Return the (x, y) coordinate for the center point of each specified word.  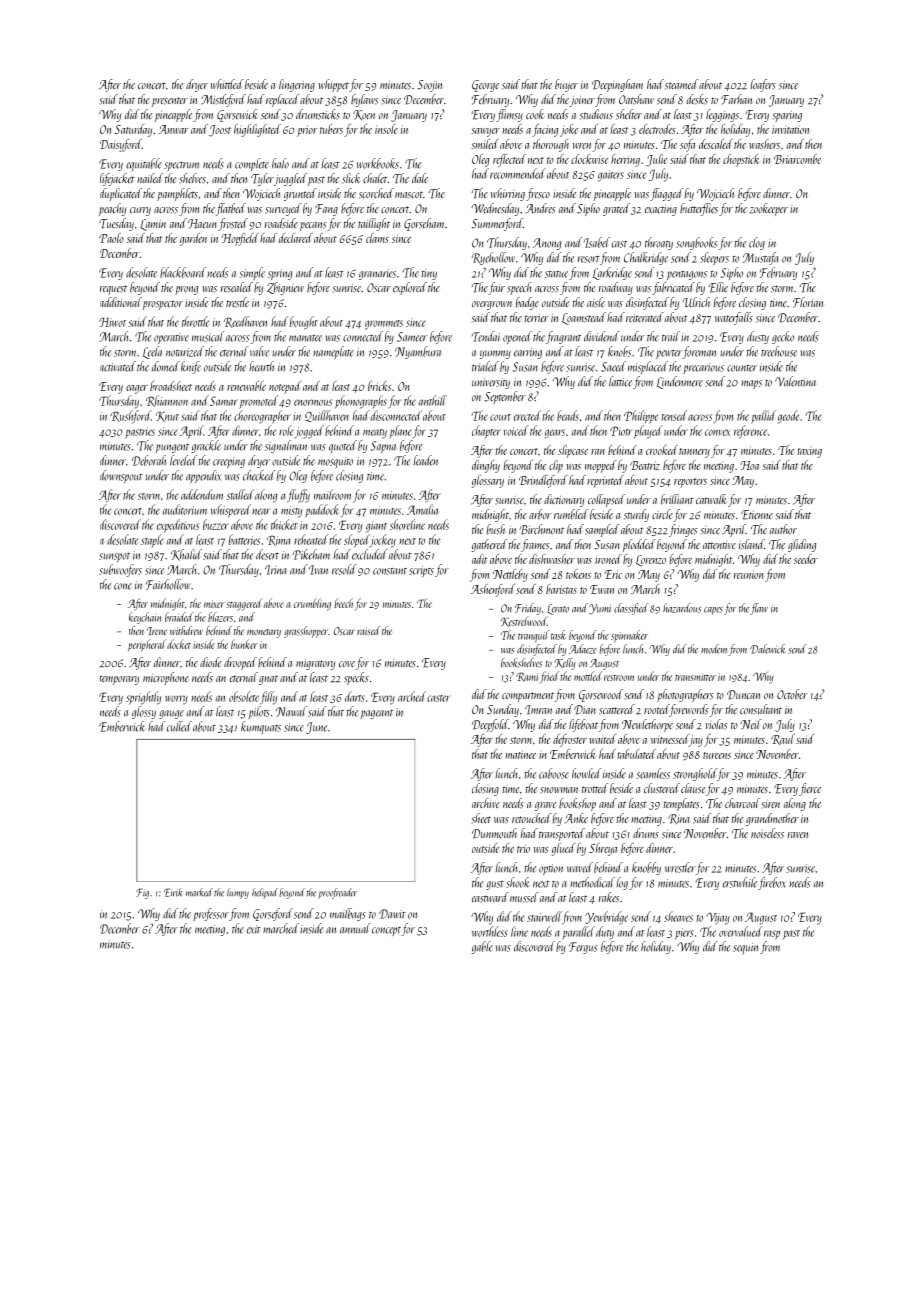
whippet (334, 85)
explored (410, 288)
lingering (297, 85)
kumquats (261, 728)
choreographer (262, 417)
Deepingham (617, 85)
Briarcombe (797, 159)
